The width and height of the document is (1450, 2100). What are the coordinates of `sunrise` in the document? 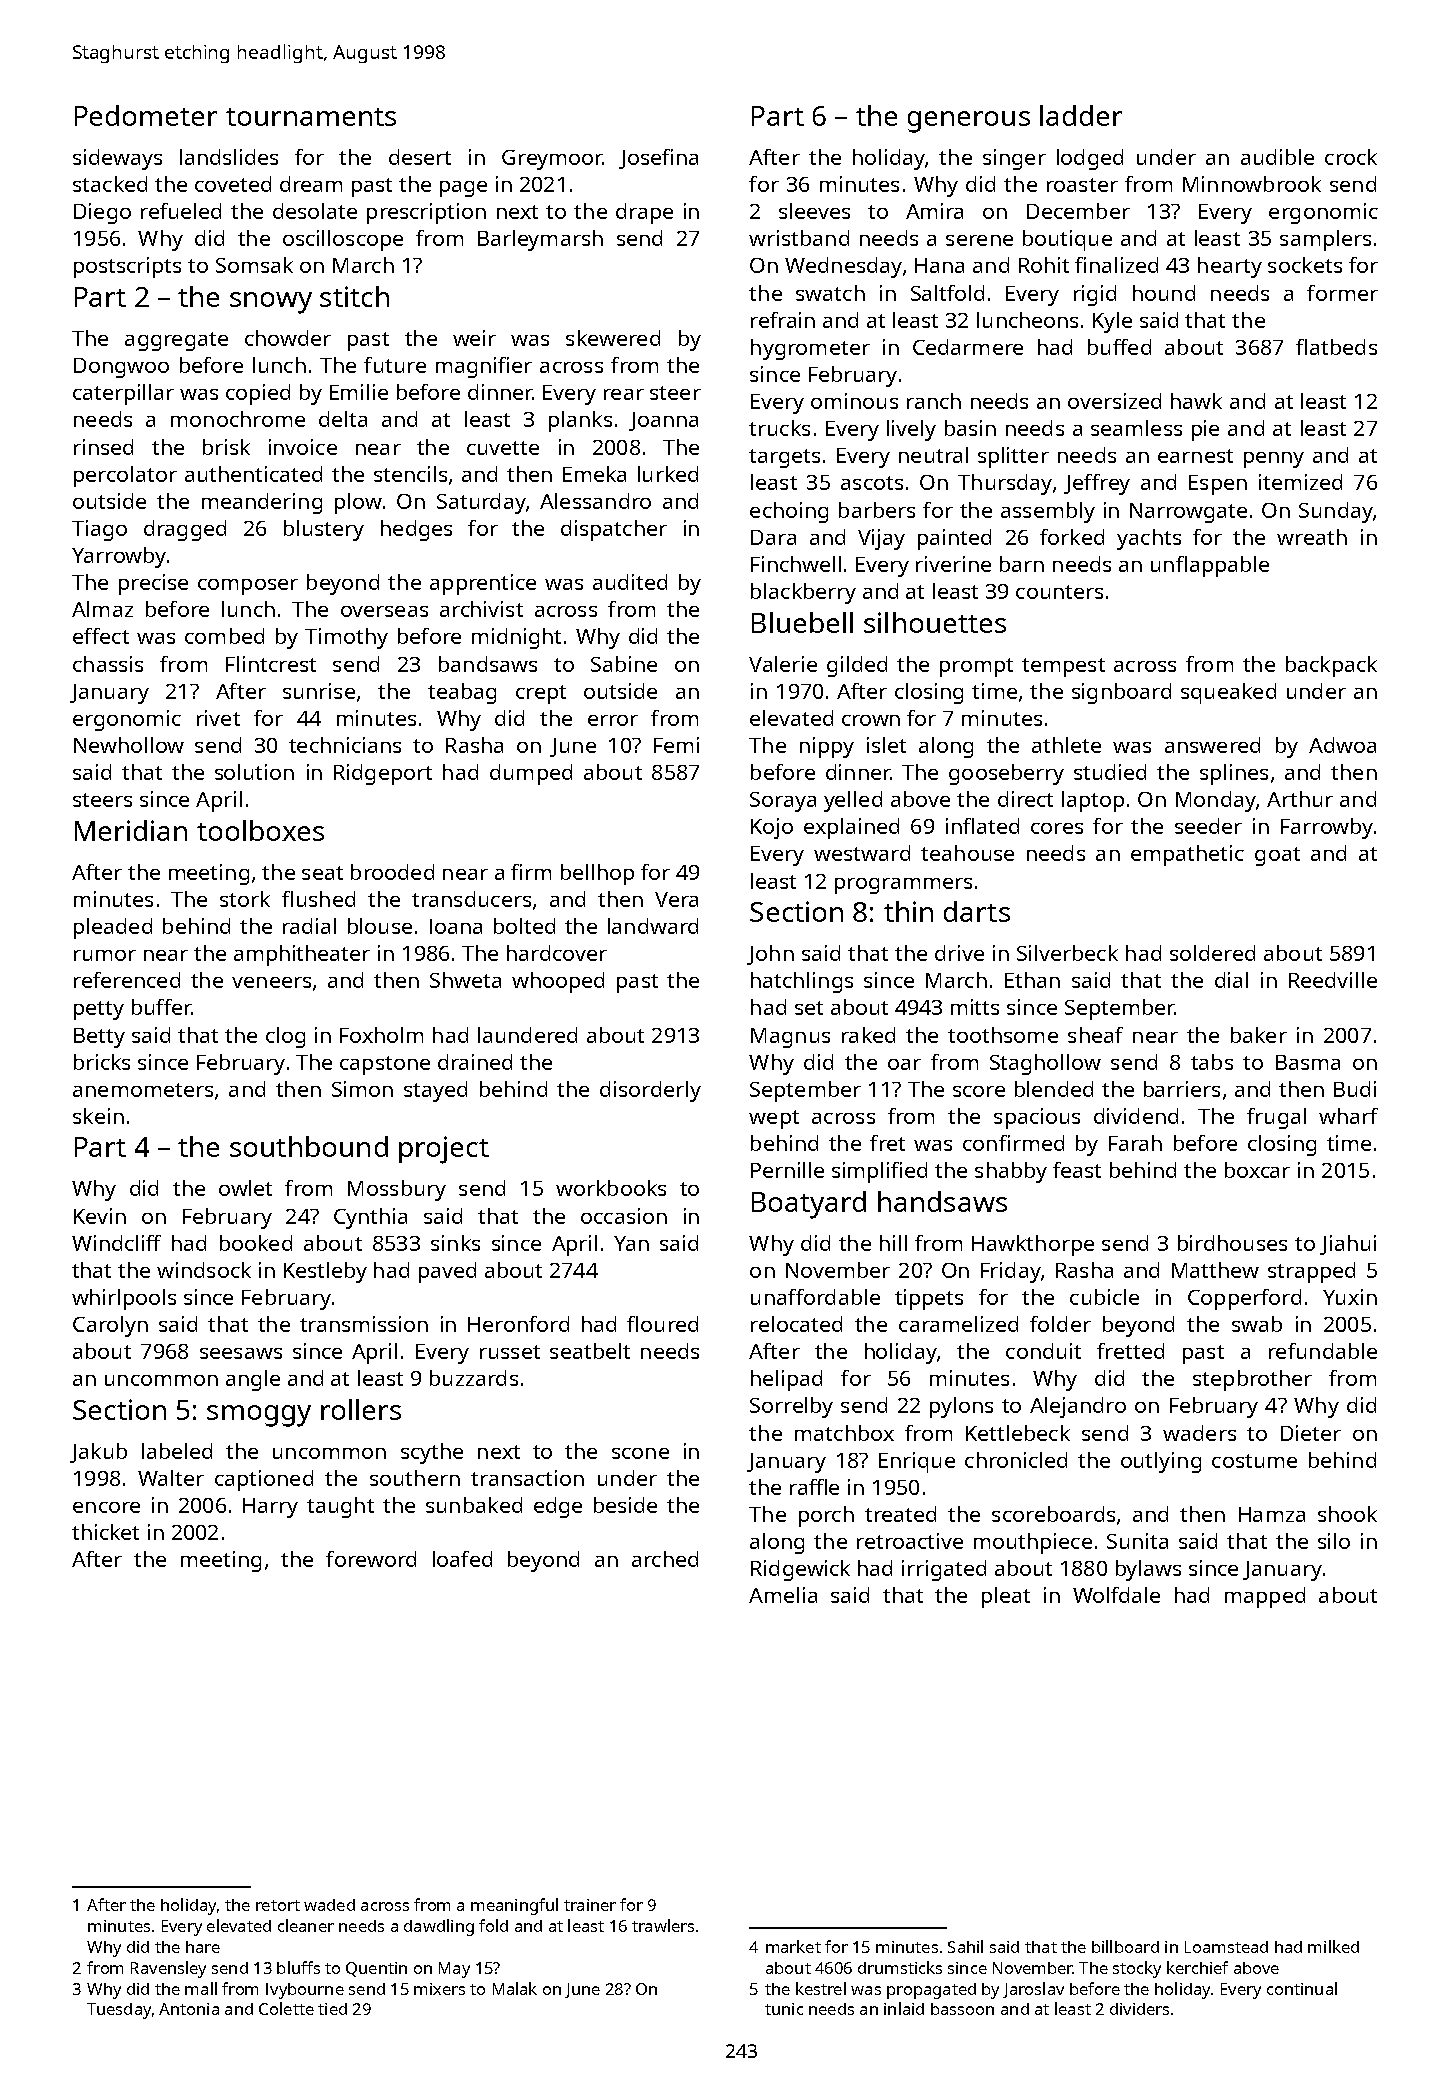 It's located at (319, 691).
